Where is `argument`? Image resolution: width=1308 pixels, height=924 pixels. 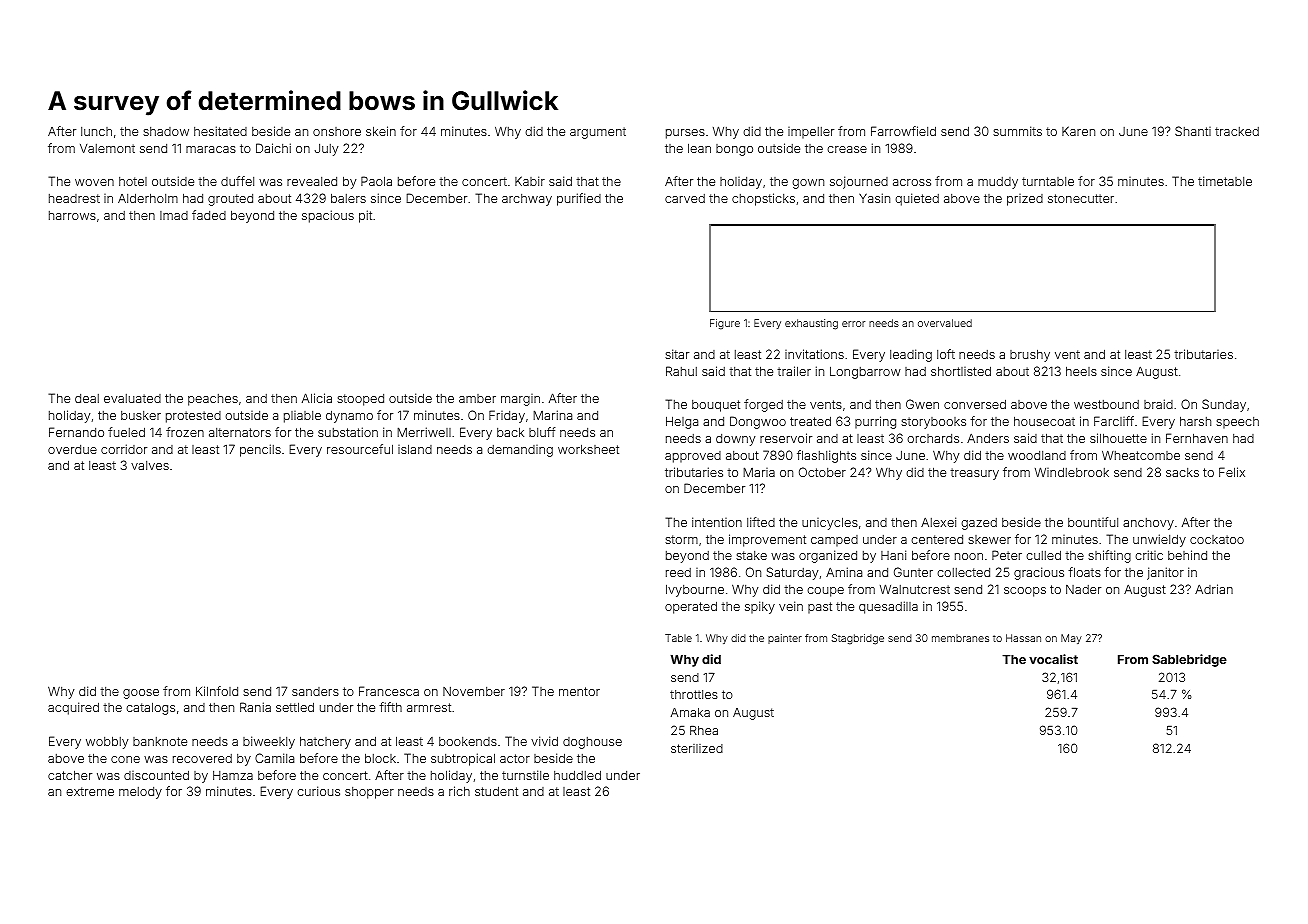 argument is located at coordinates (598, 133).
